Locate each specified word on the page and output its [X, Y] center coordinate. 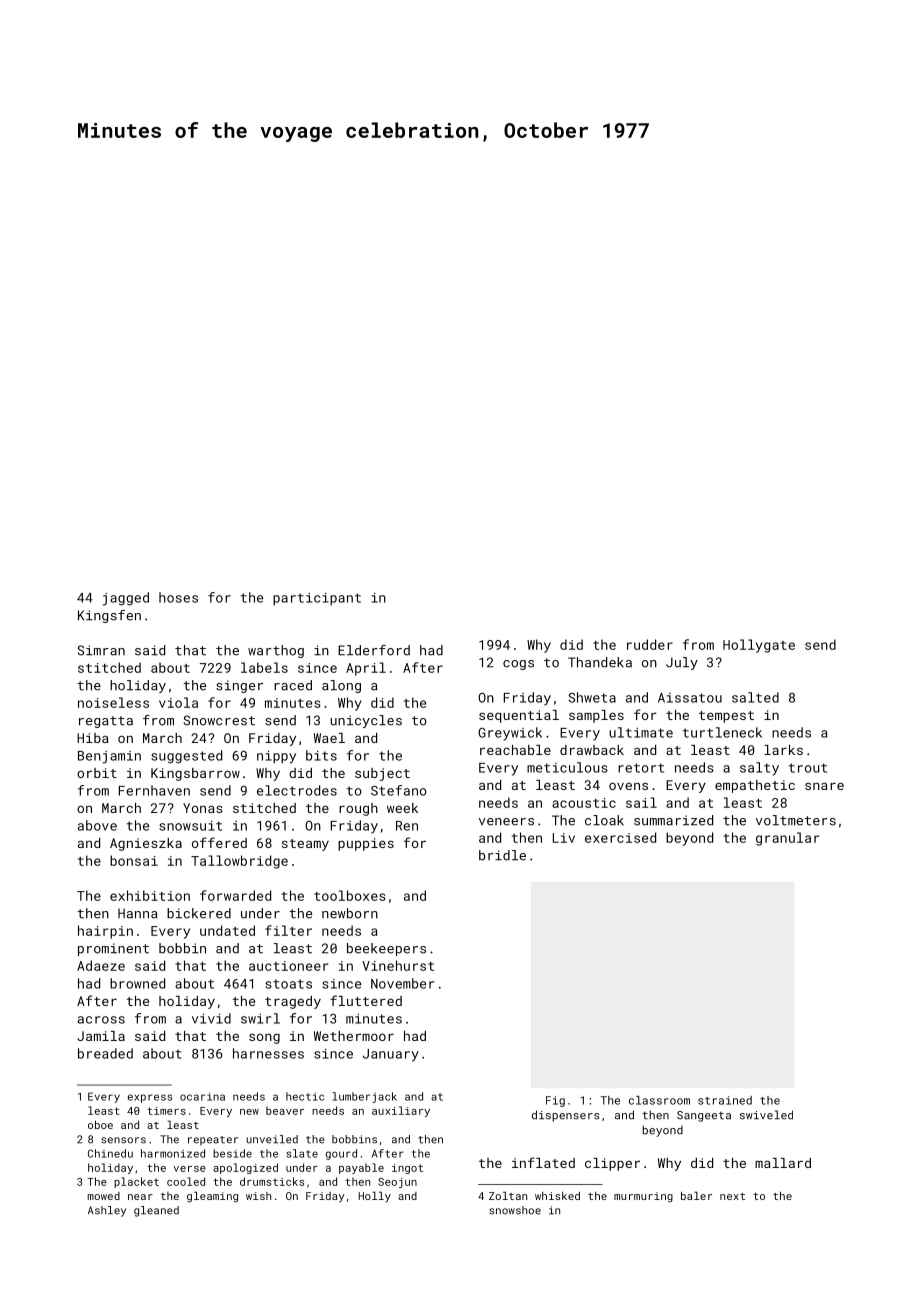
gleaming [212, 1197]
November [402, 983]
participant [317, 599]
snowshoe [515, 1210]
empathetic [755, 786]
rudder [650, 644]
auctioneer [288, 966]
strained [725, 1100]
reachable [515, 750]
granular [787, 839]
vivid [211, 1018]
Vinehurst [398, 965]
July [682, 663]
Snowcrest [219, 720]
